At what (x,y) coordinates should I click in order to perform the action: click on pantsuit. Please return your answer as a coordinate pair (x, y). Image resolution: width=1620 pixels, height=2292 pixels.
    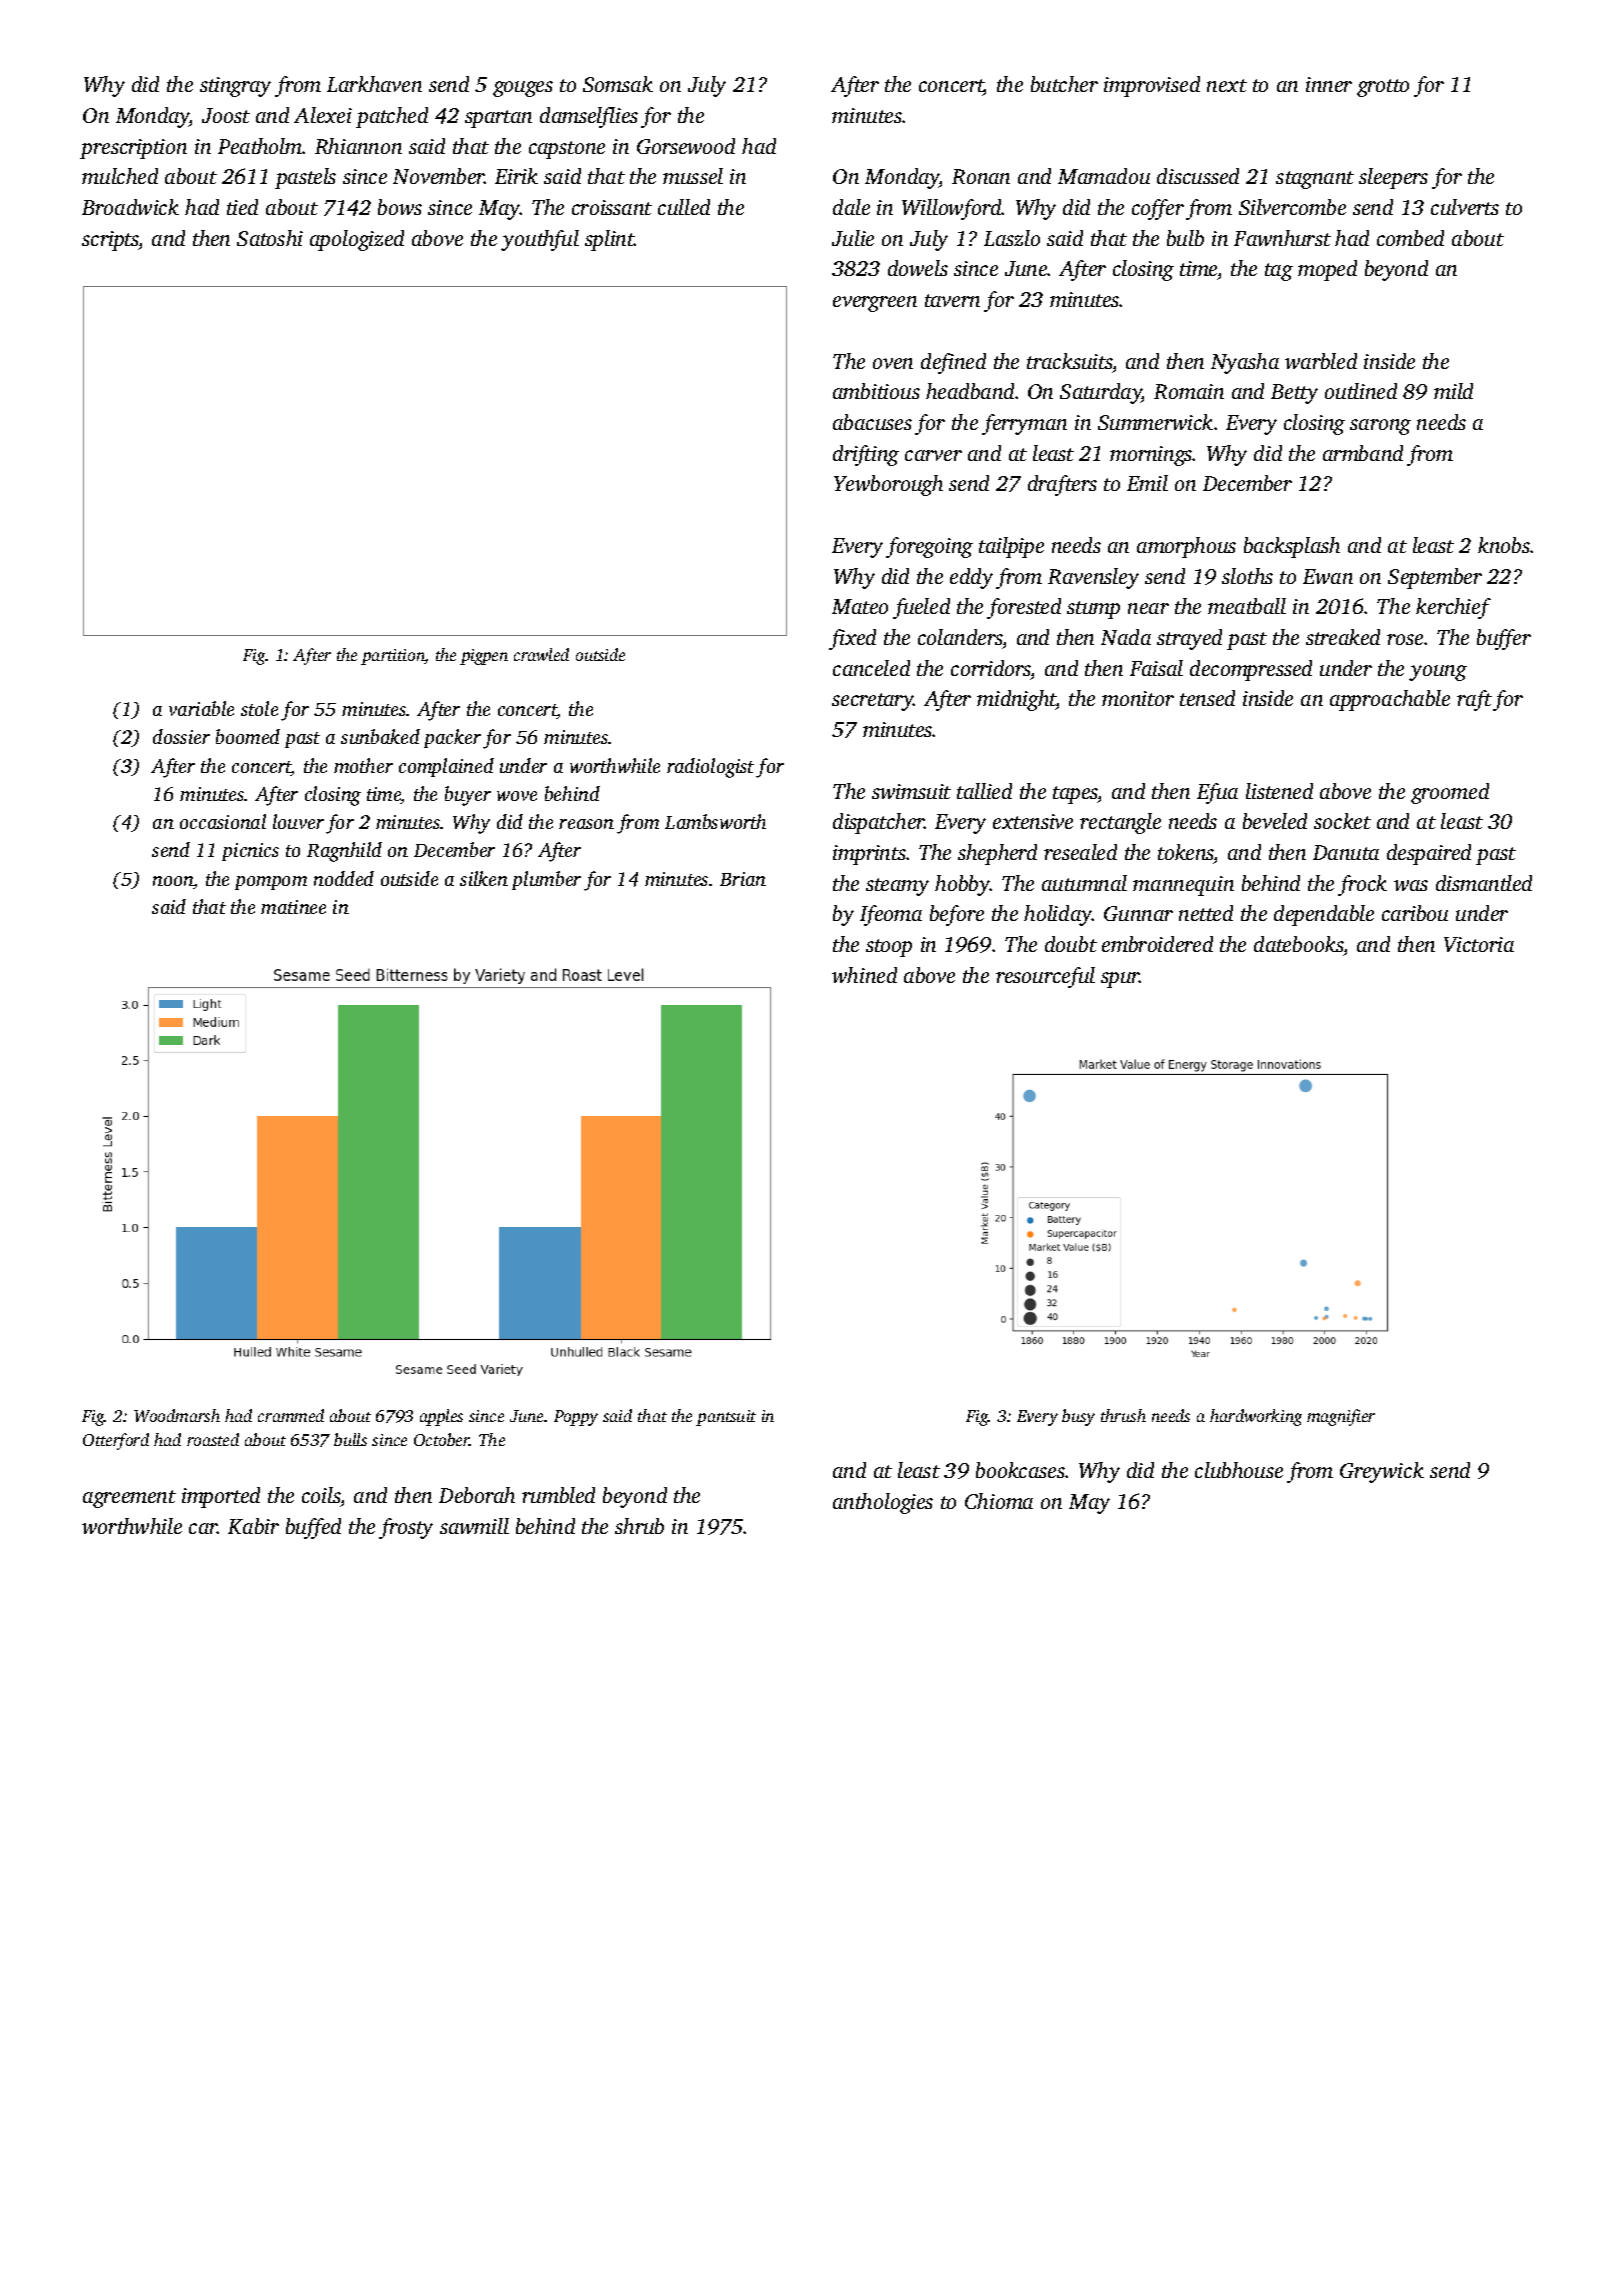
    Looking at the image, I should click on (726, 1418).
